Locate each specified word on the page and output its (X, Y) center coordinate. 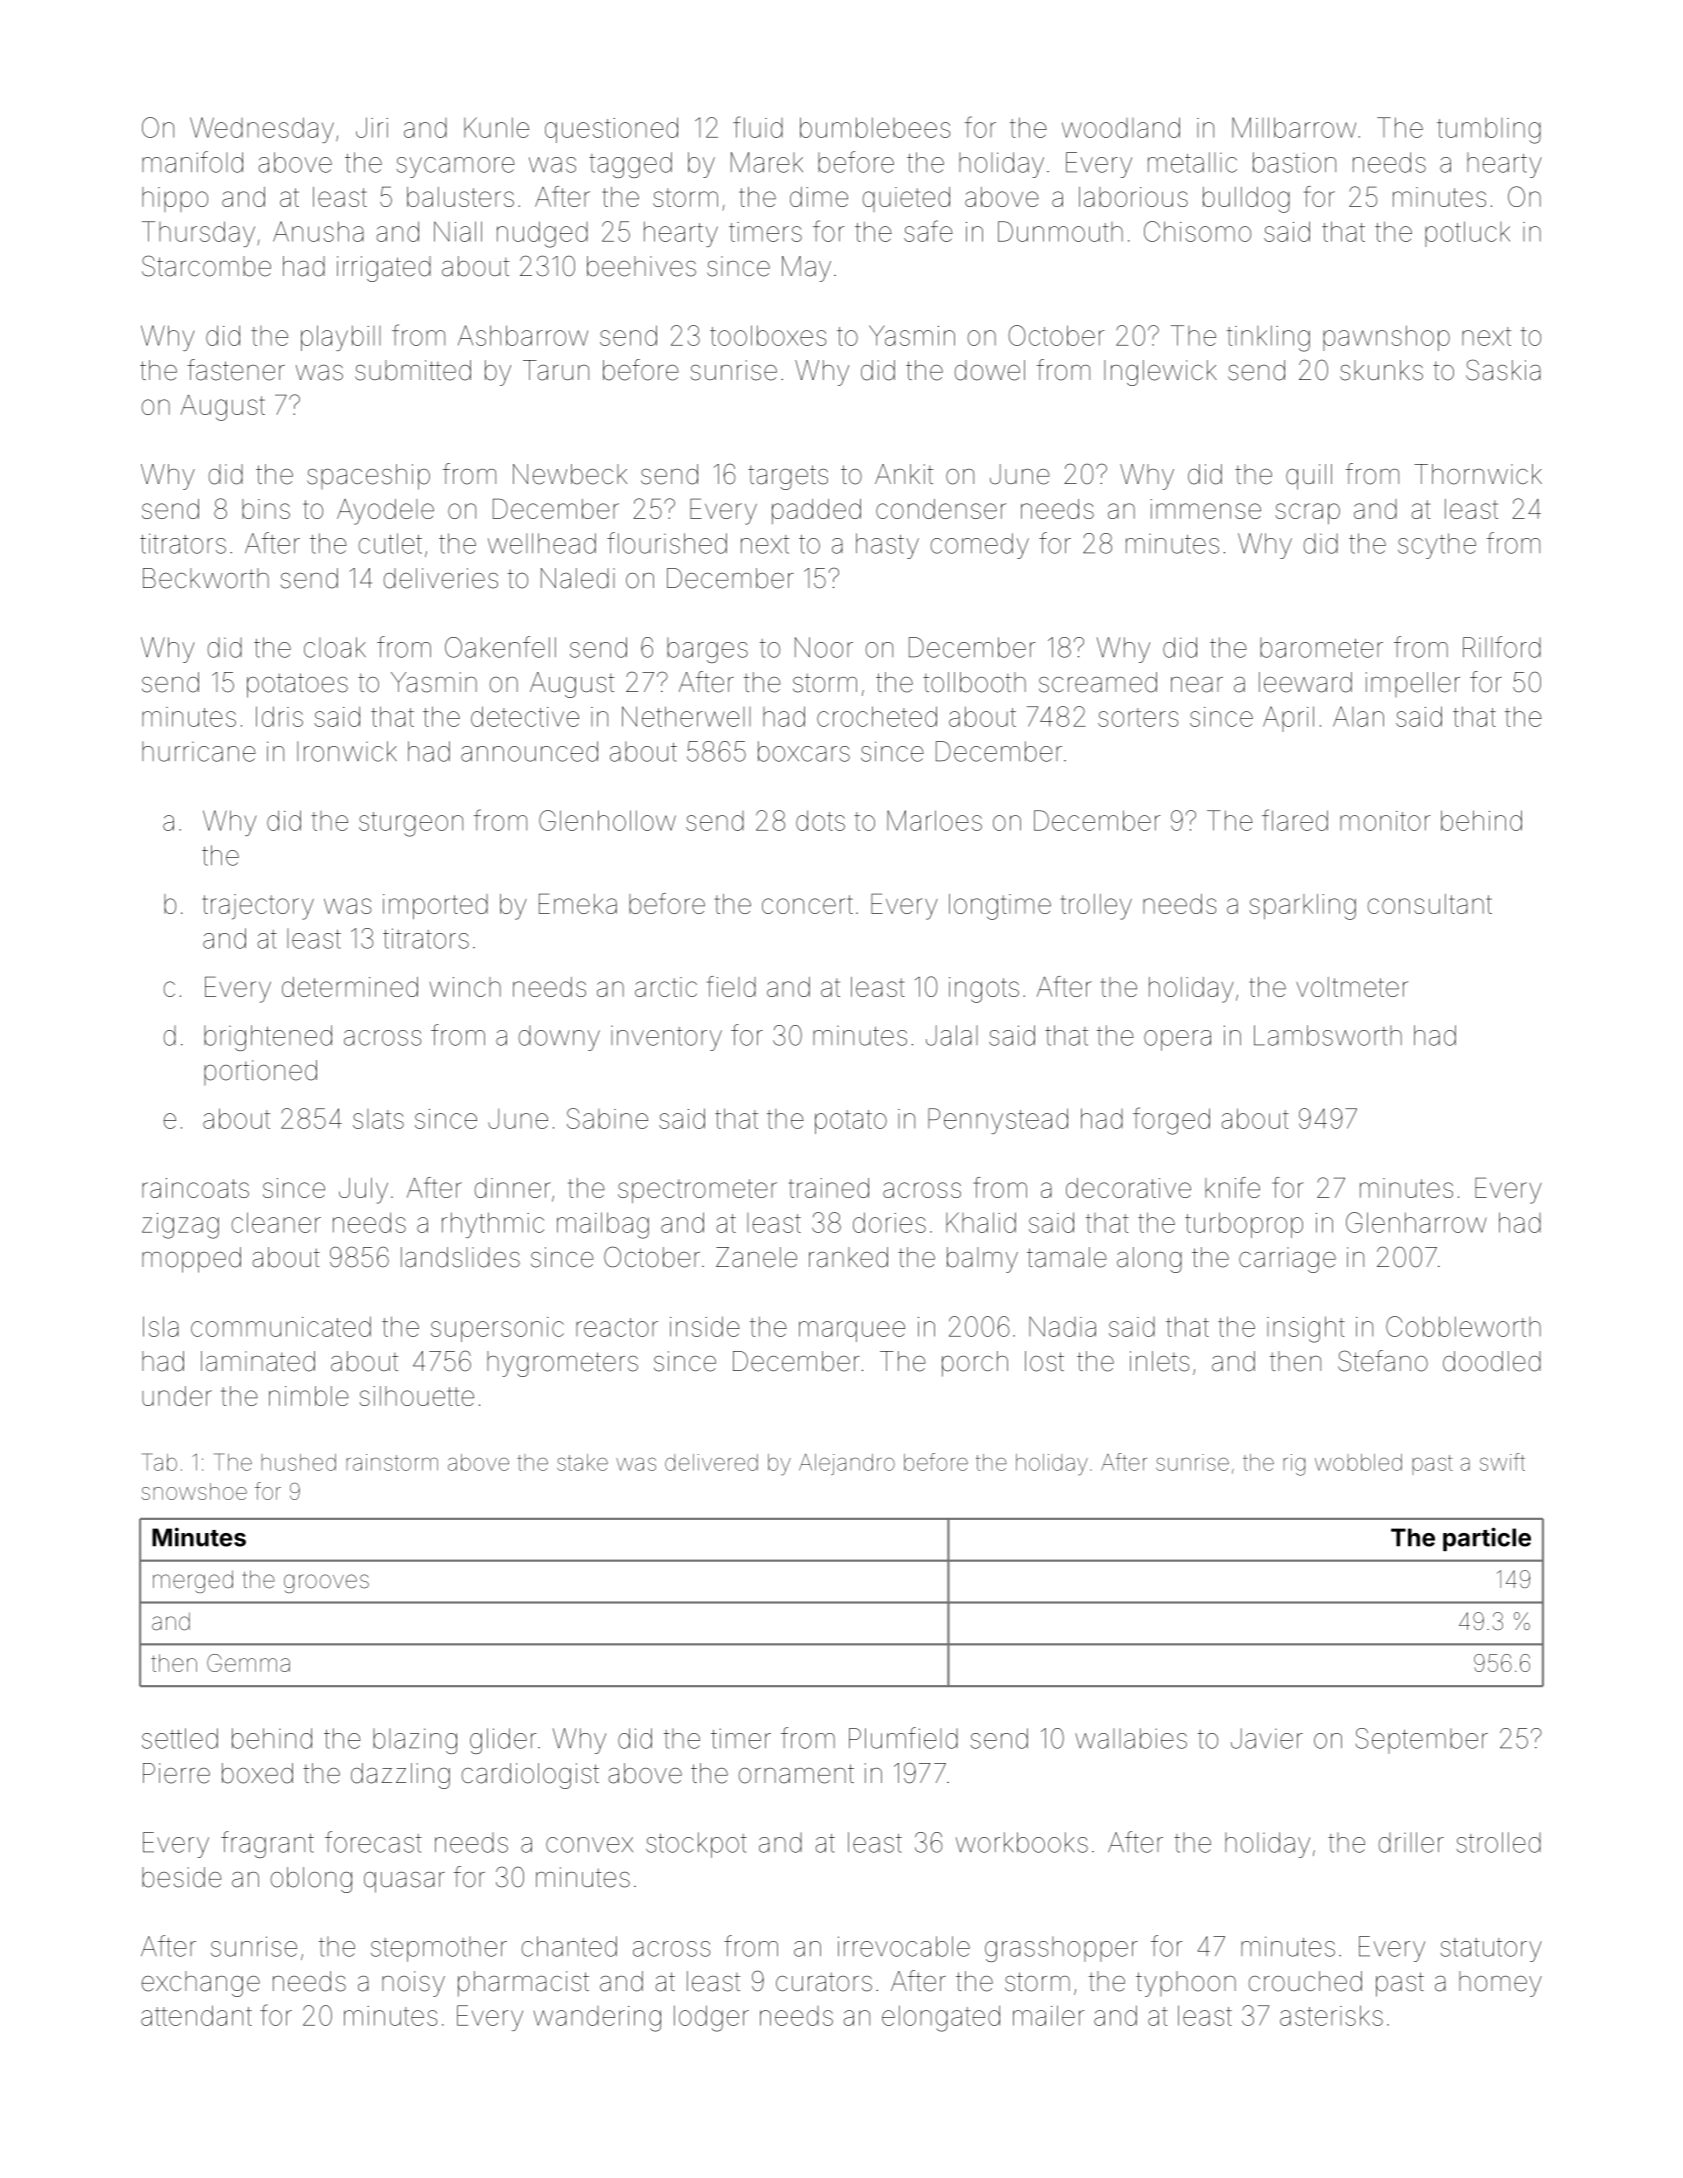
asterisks (1331, 2015)
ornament (796, 1774)
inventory (666, 1038)
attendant (196, 2015)
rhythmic (493, 1225)
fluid (758, 127)
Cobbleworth (1463, 1326)
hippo (175, 199)
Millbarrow (1294, 127)
